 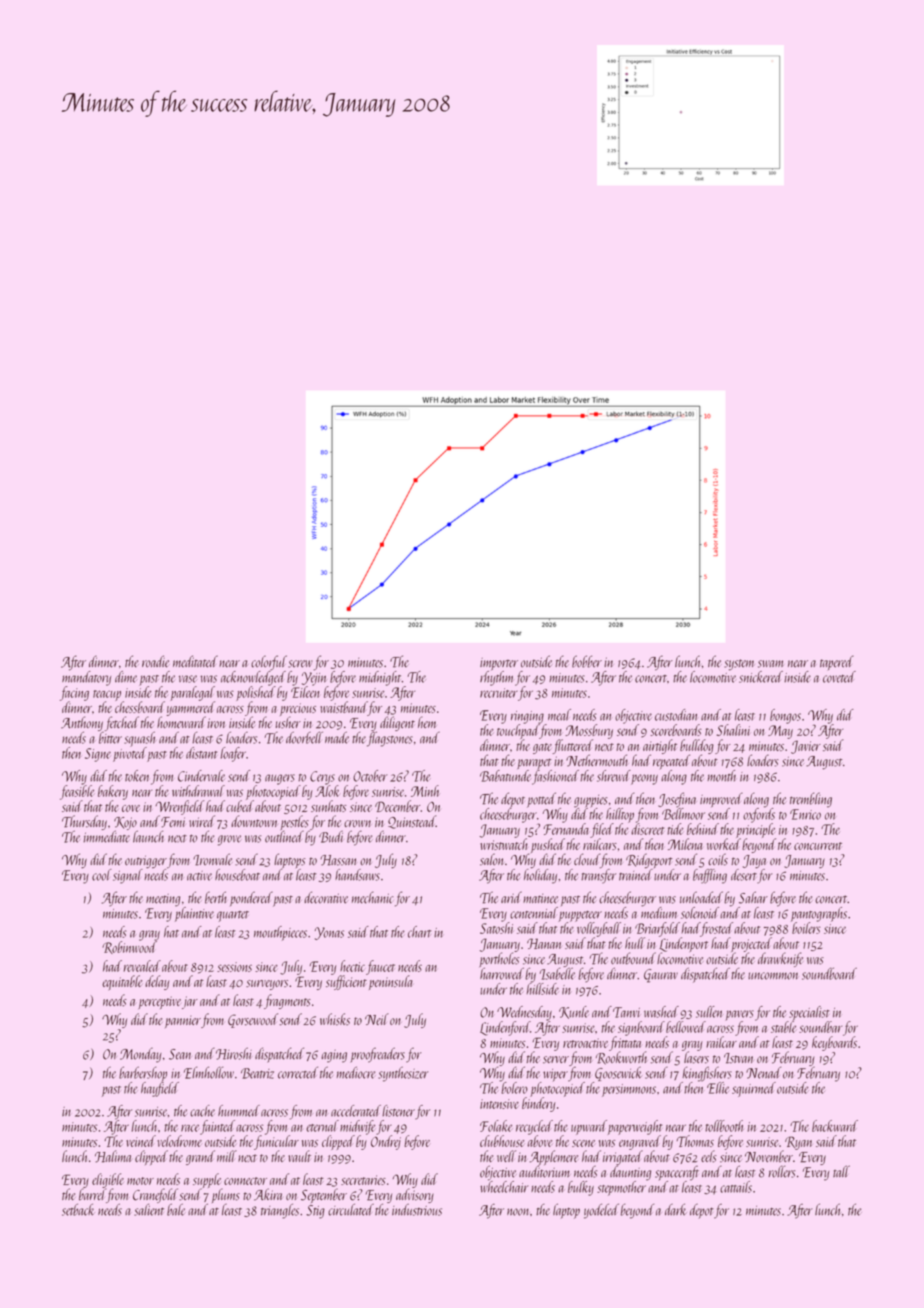 I want to click on Applemere, so click(x=554, y=1158).
